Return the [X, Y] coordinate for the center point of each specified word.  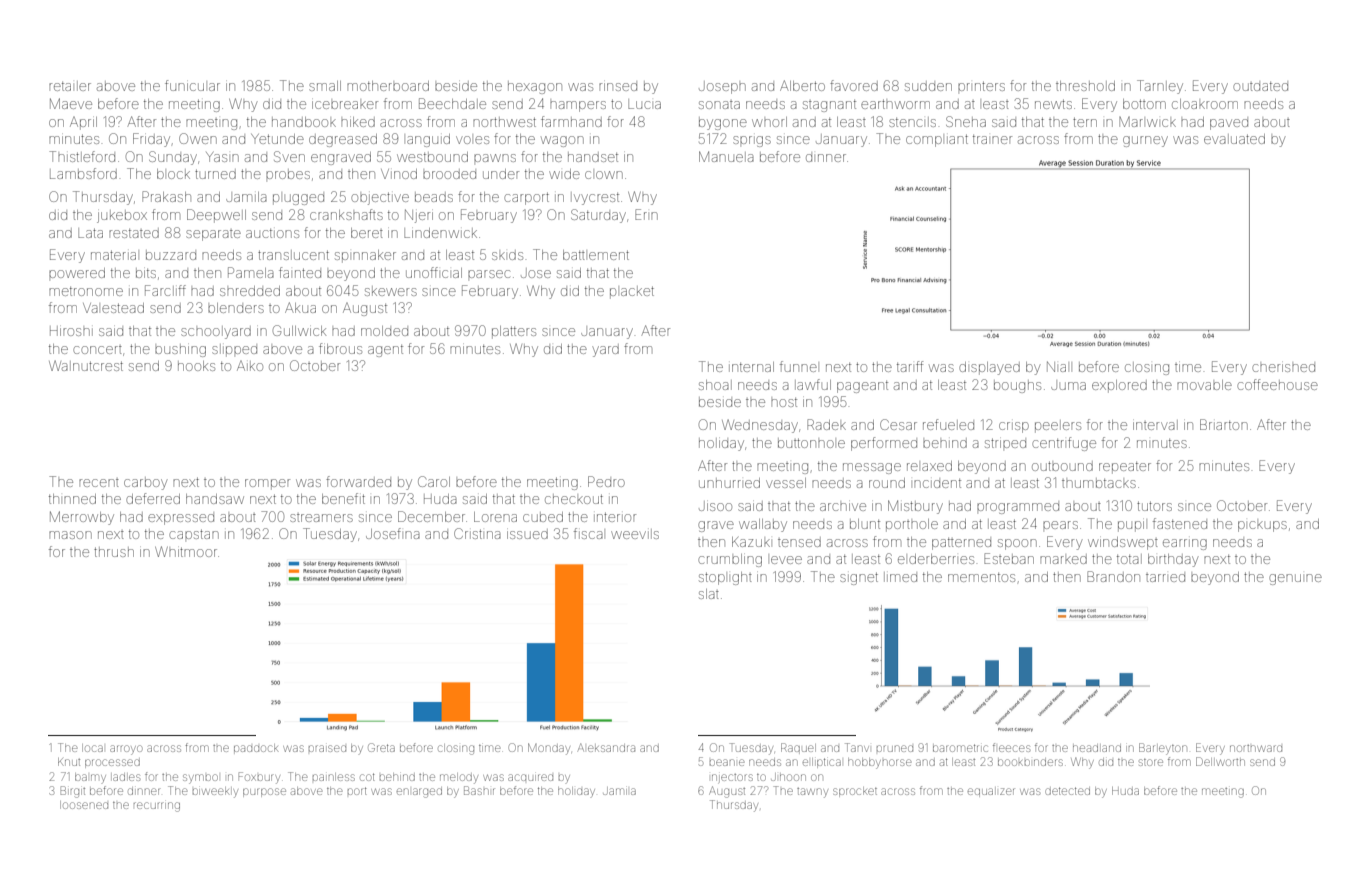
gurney [1145, 141]
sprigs [752, 141]
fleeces [1011, 747]
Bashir [479, 790]
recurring [157, 807]
